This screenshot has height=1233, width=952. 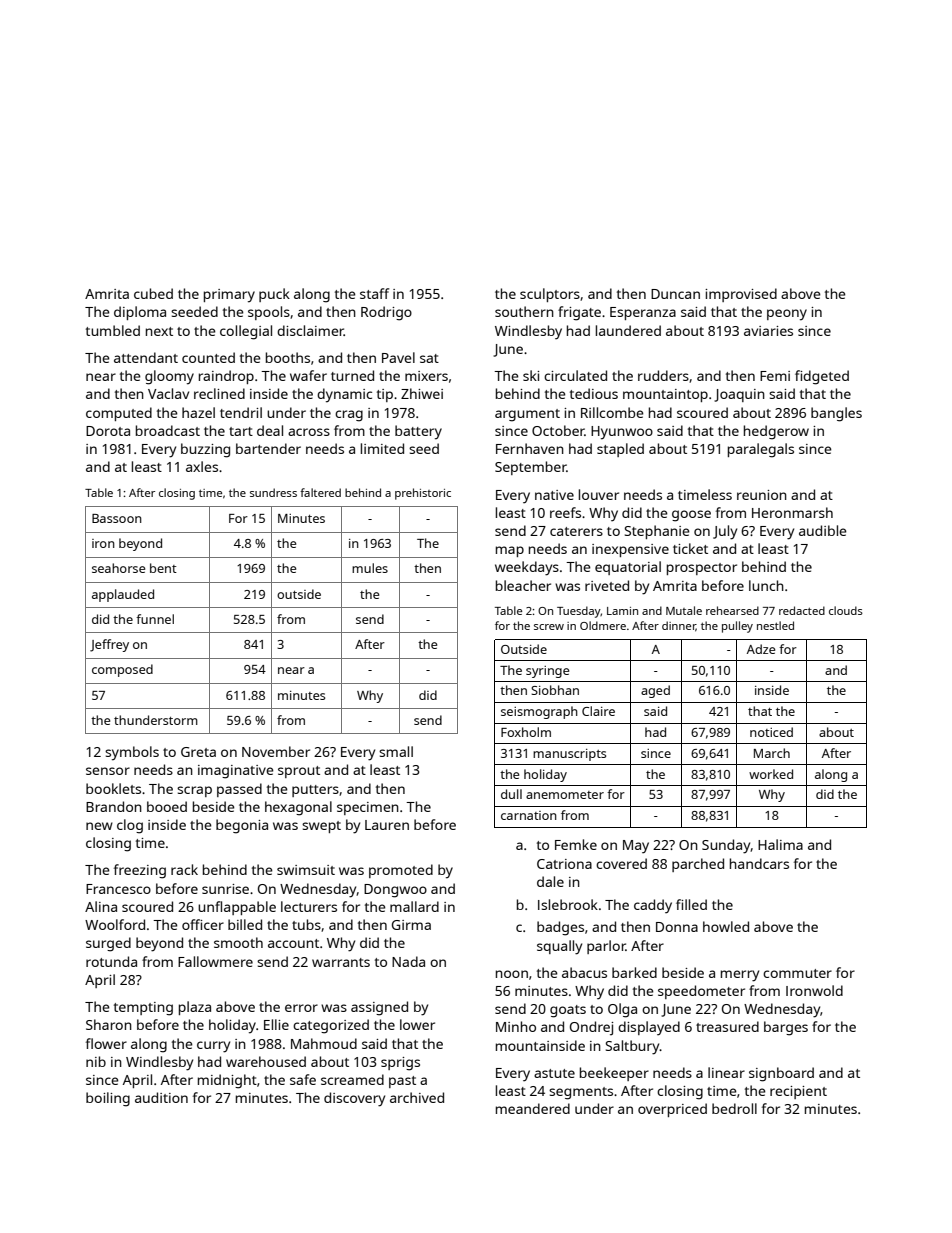 What do you see at coordinates (122, 670) in the screenshot?
I see `composed` at bounding box center [122, 670].
